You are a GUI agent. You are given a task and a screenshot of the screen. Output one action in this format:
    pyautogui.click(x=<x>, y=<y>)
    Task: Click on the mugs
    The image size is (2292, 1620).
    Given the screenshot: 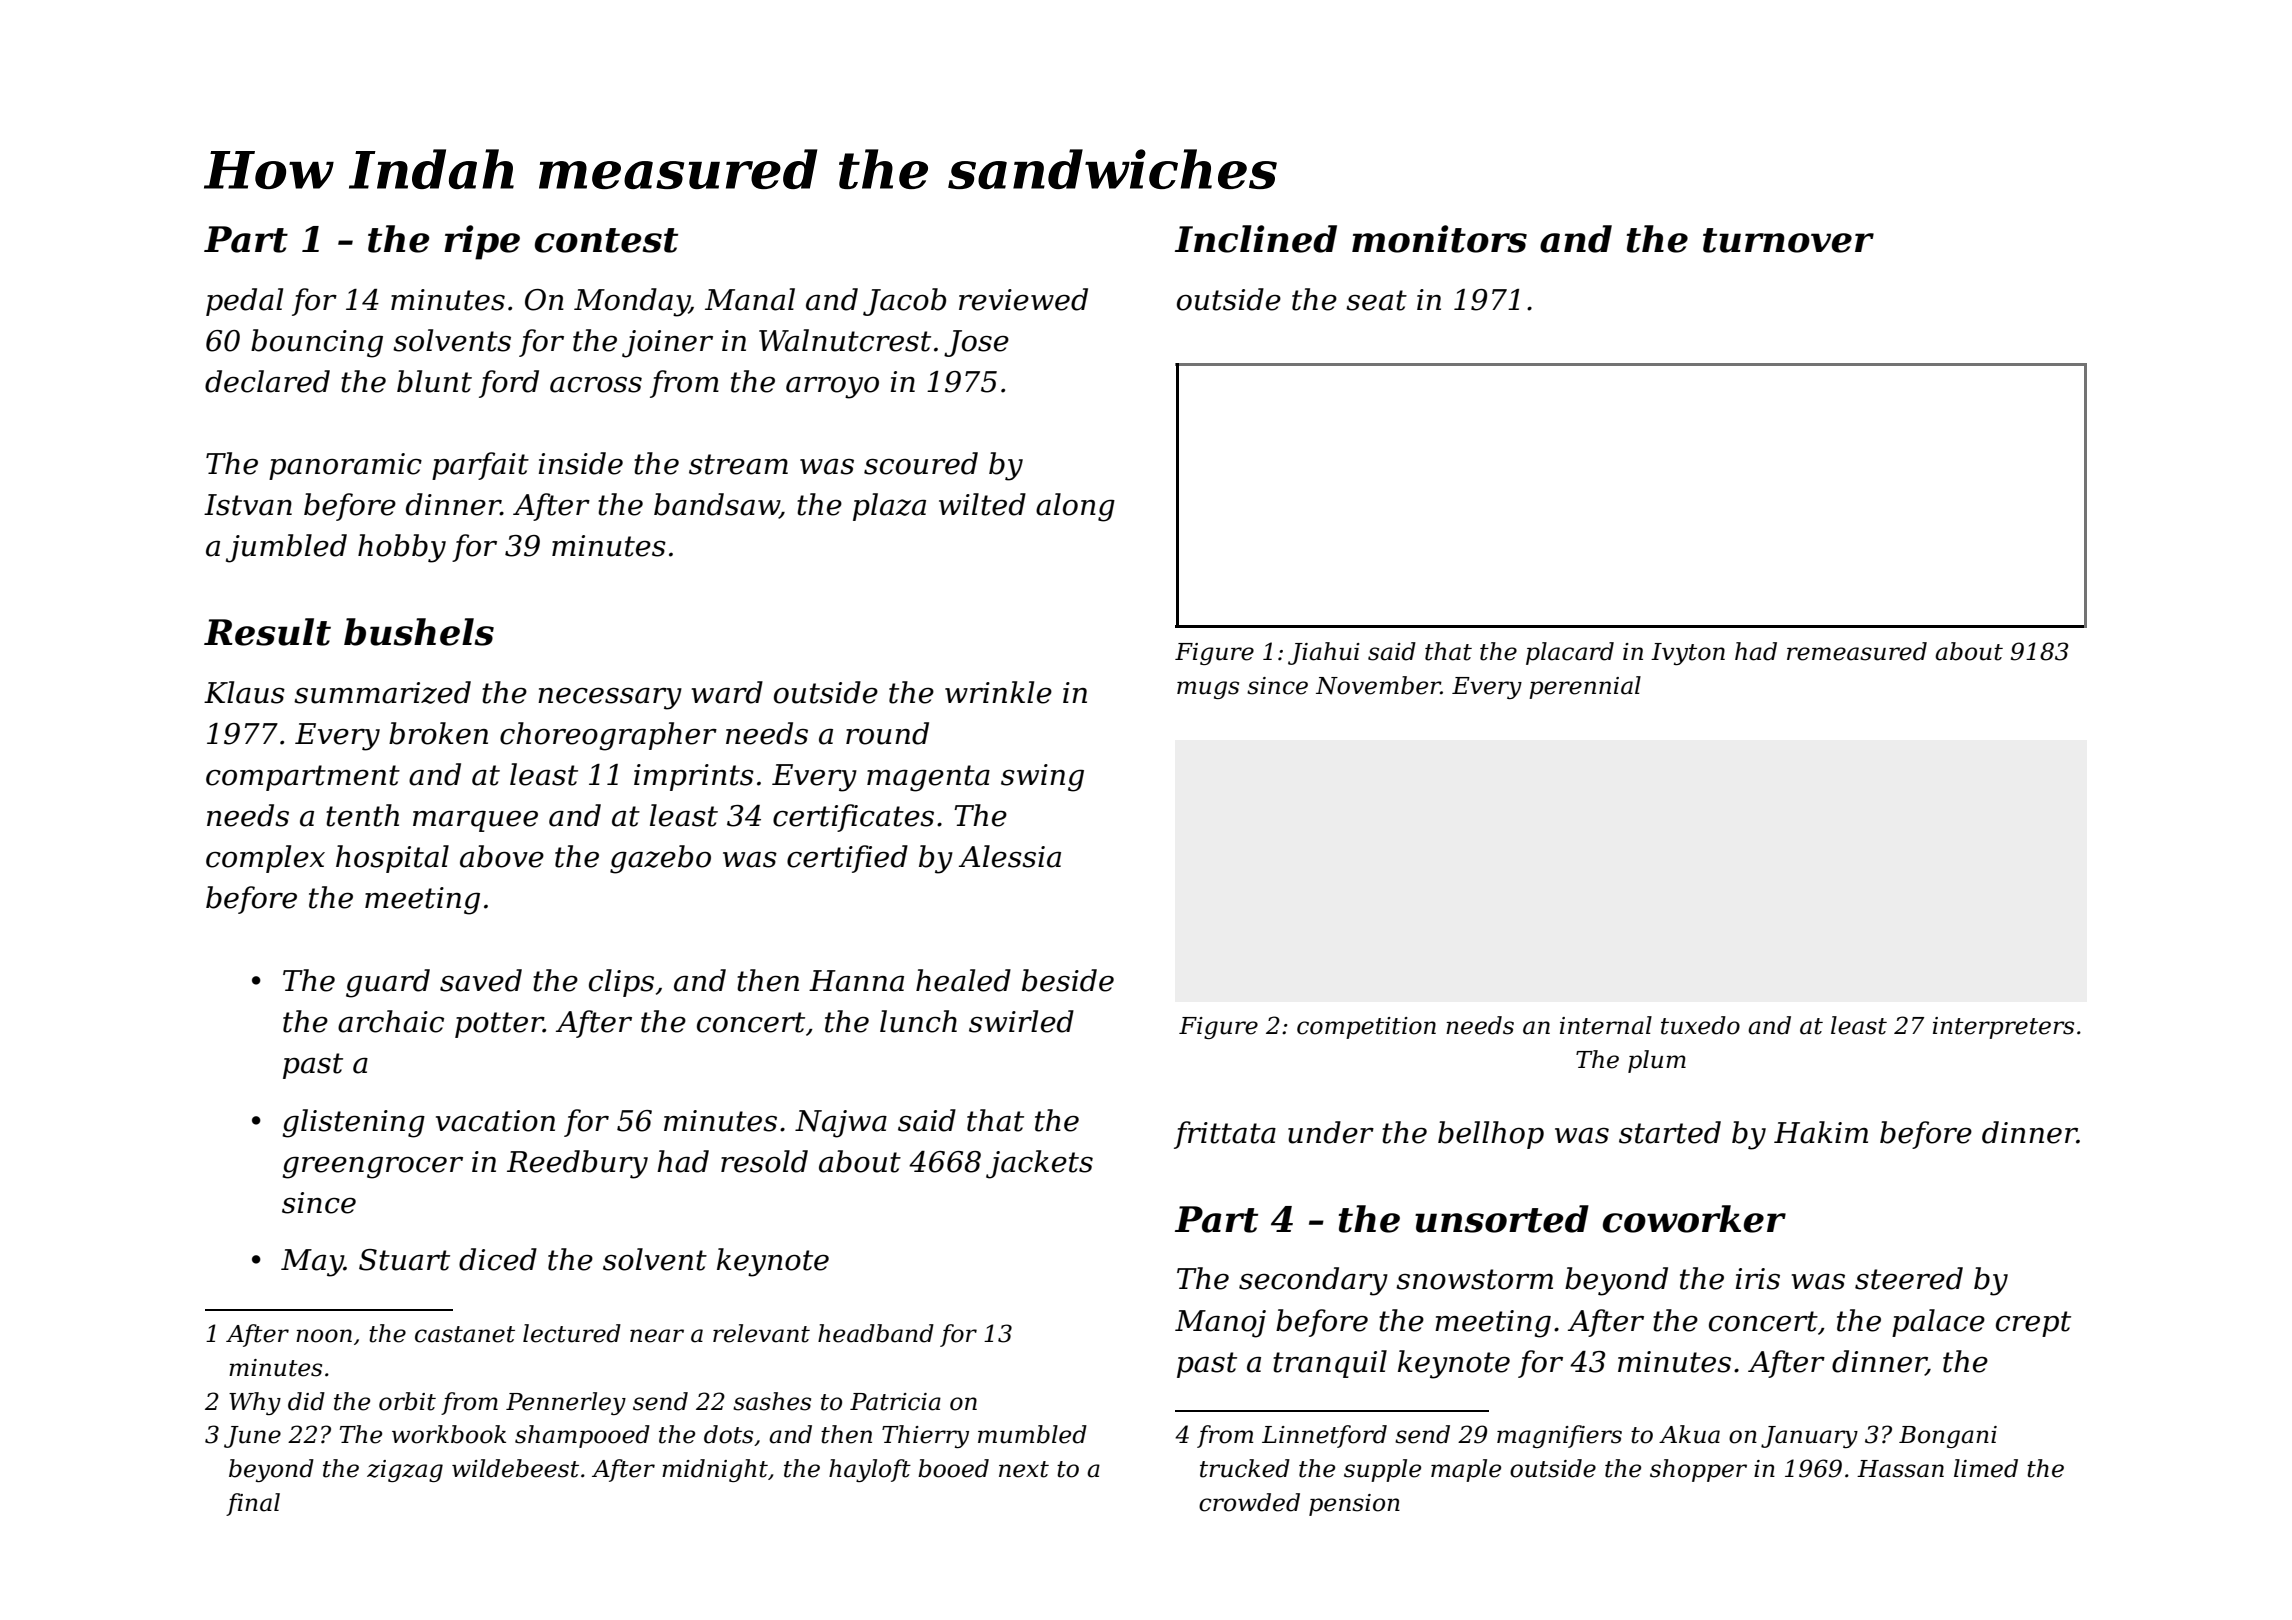 What is the action you would take?
    pyautogui.click(x=1208, y=690)
